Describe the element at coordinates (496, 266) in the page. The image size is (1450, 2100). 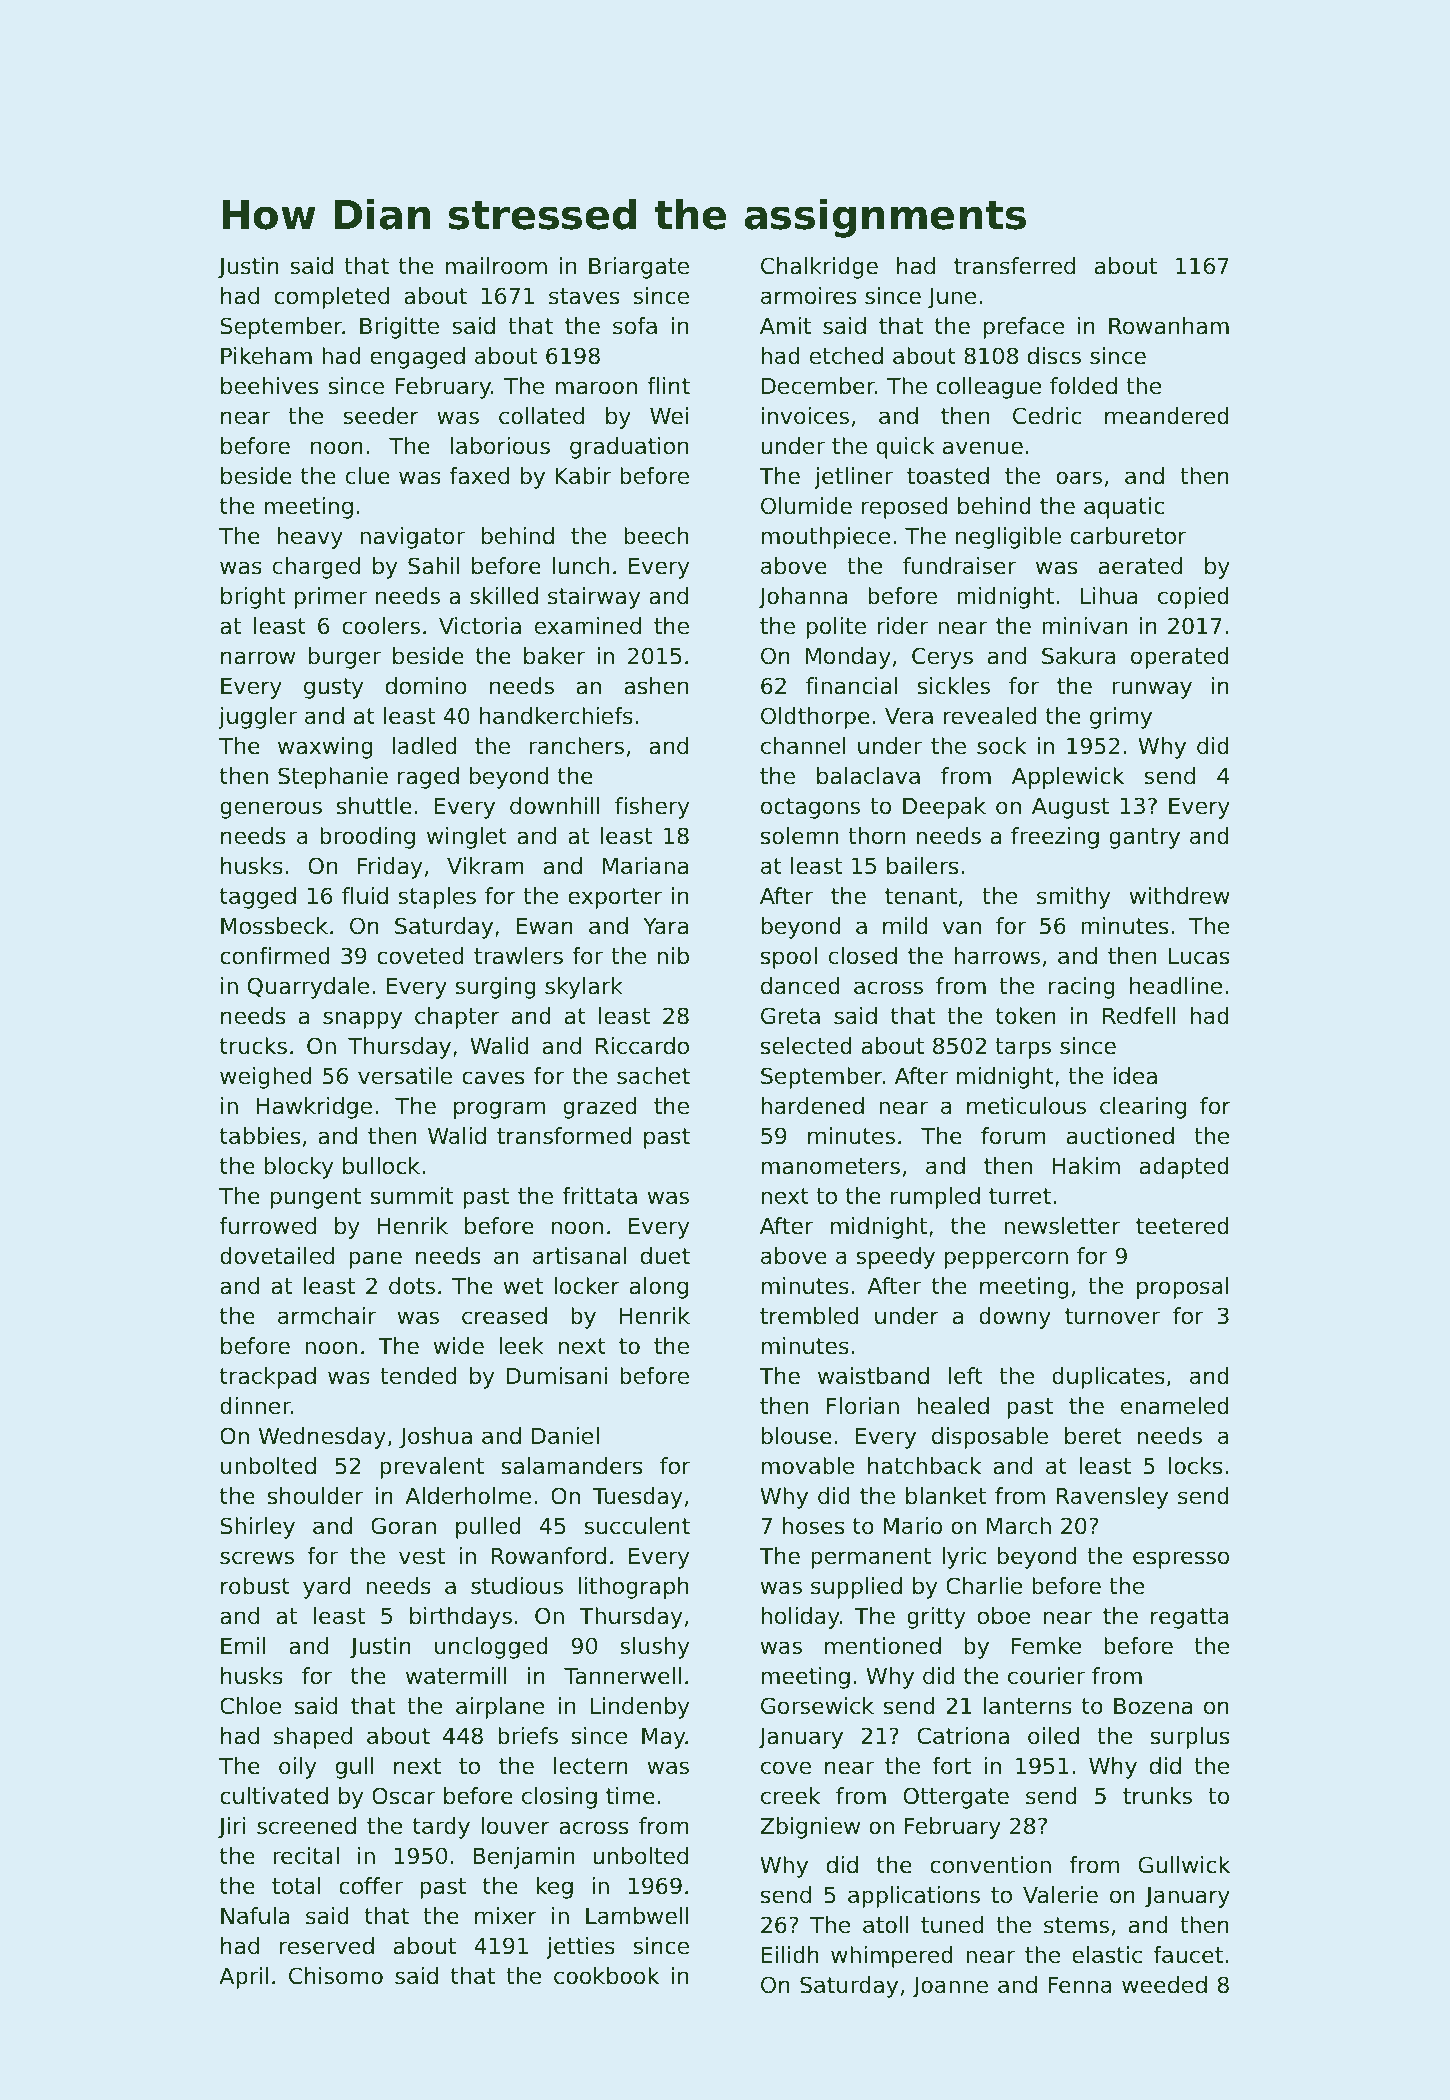
I see `mailroom` at that location.
